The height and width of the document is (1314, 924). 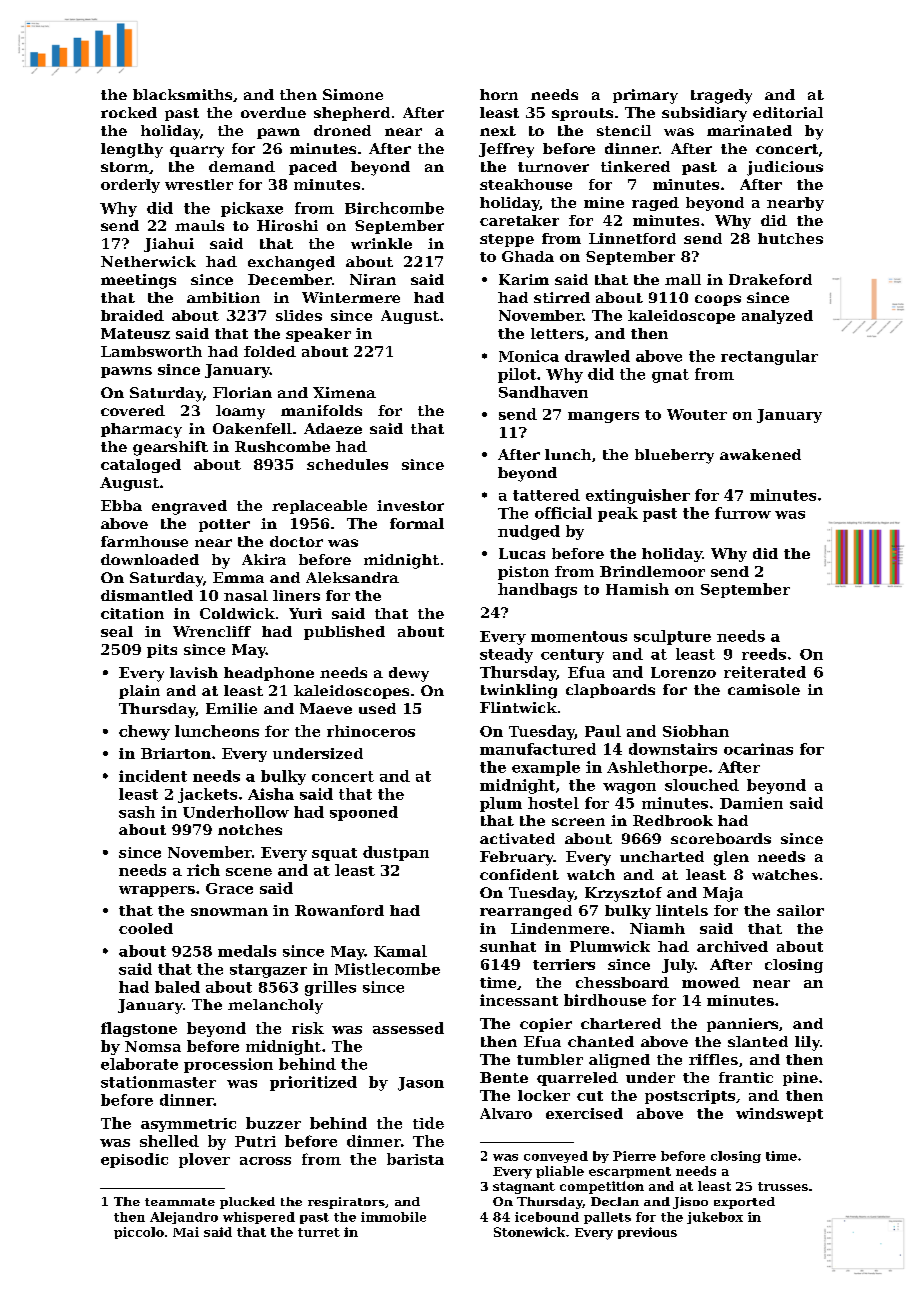 What do you see at coordinates (394, 208) in the document?
I see `Birchcombe` at bounding box center [394, 208].
